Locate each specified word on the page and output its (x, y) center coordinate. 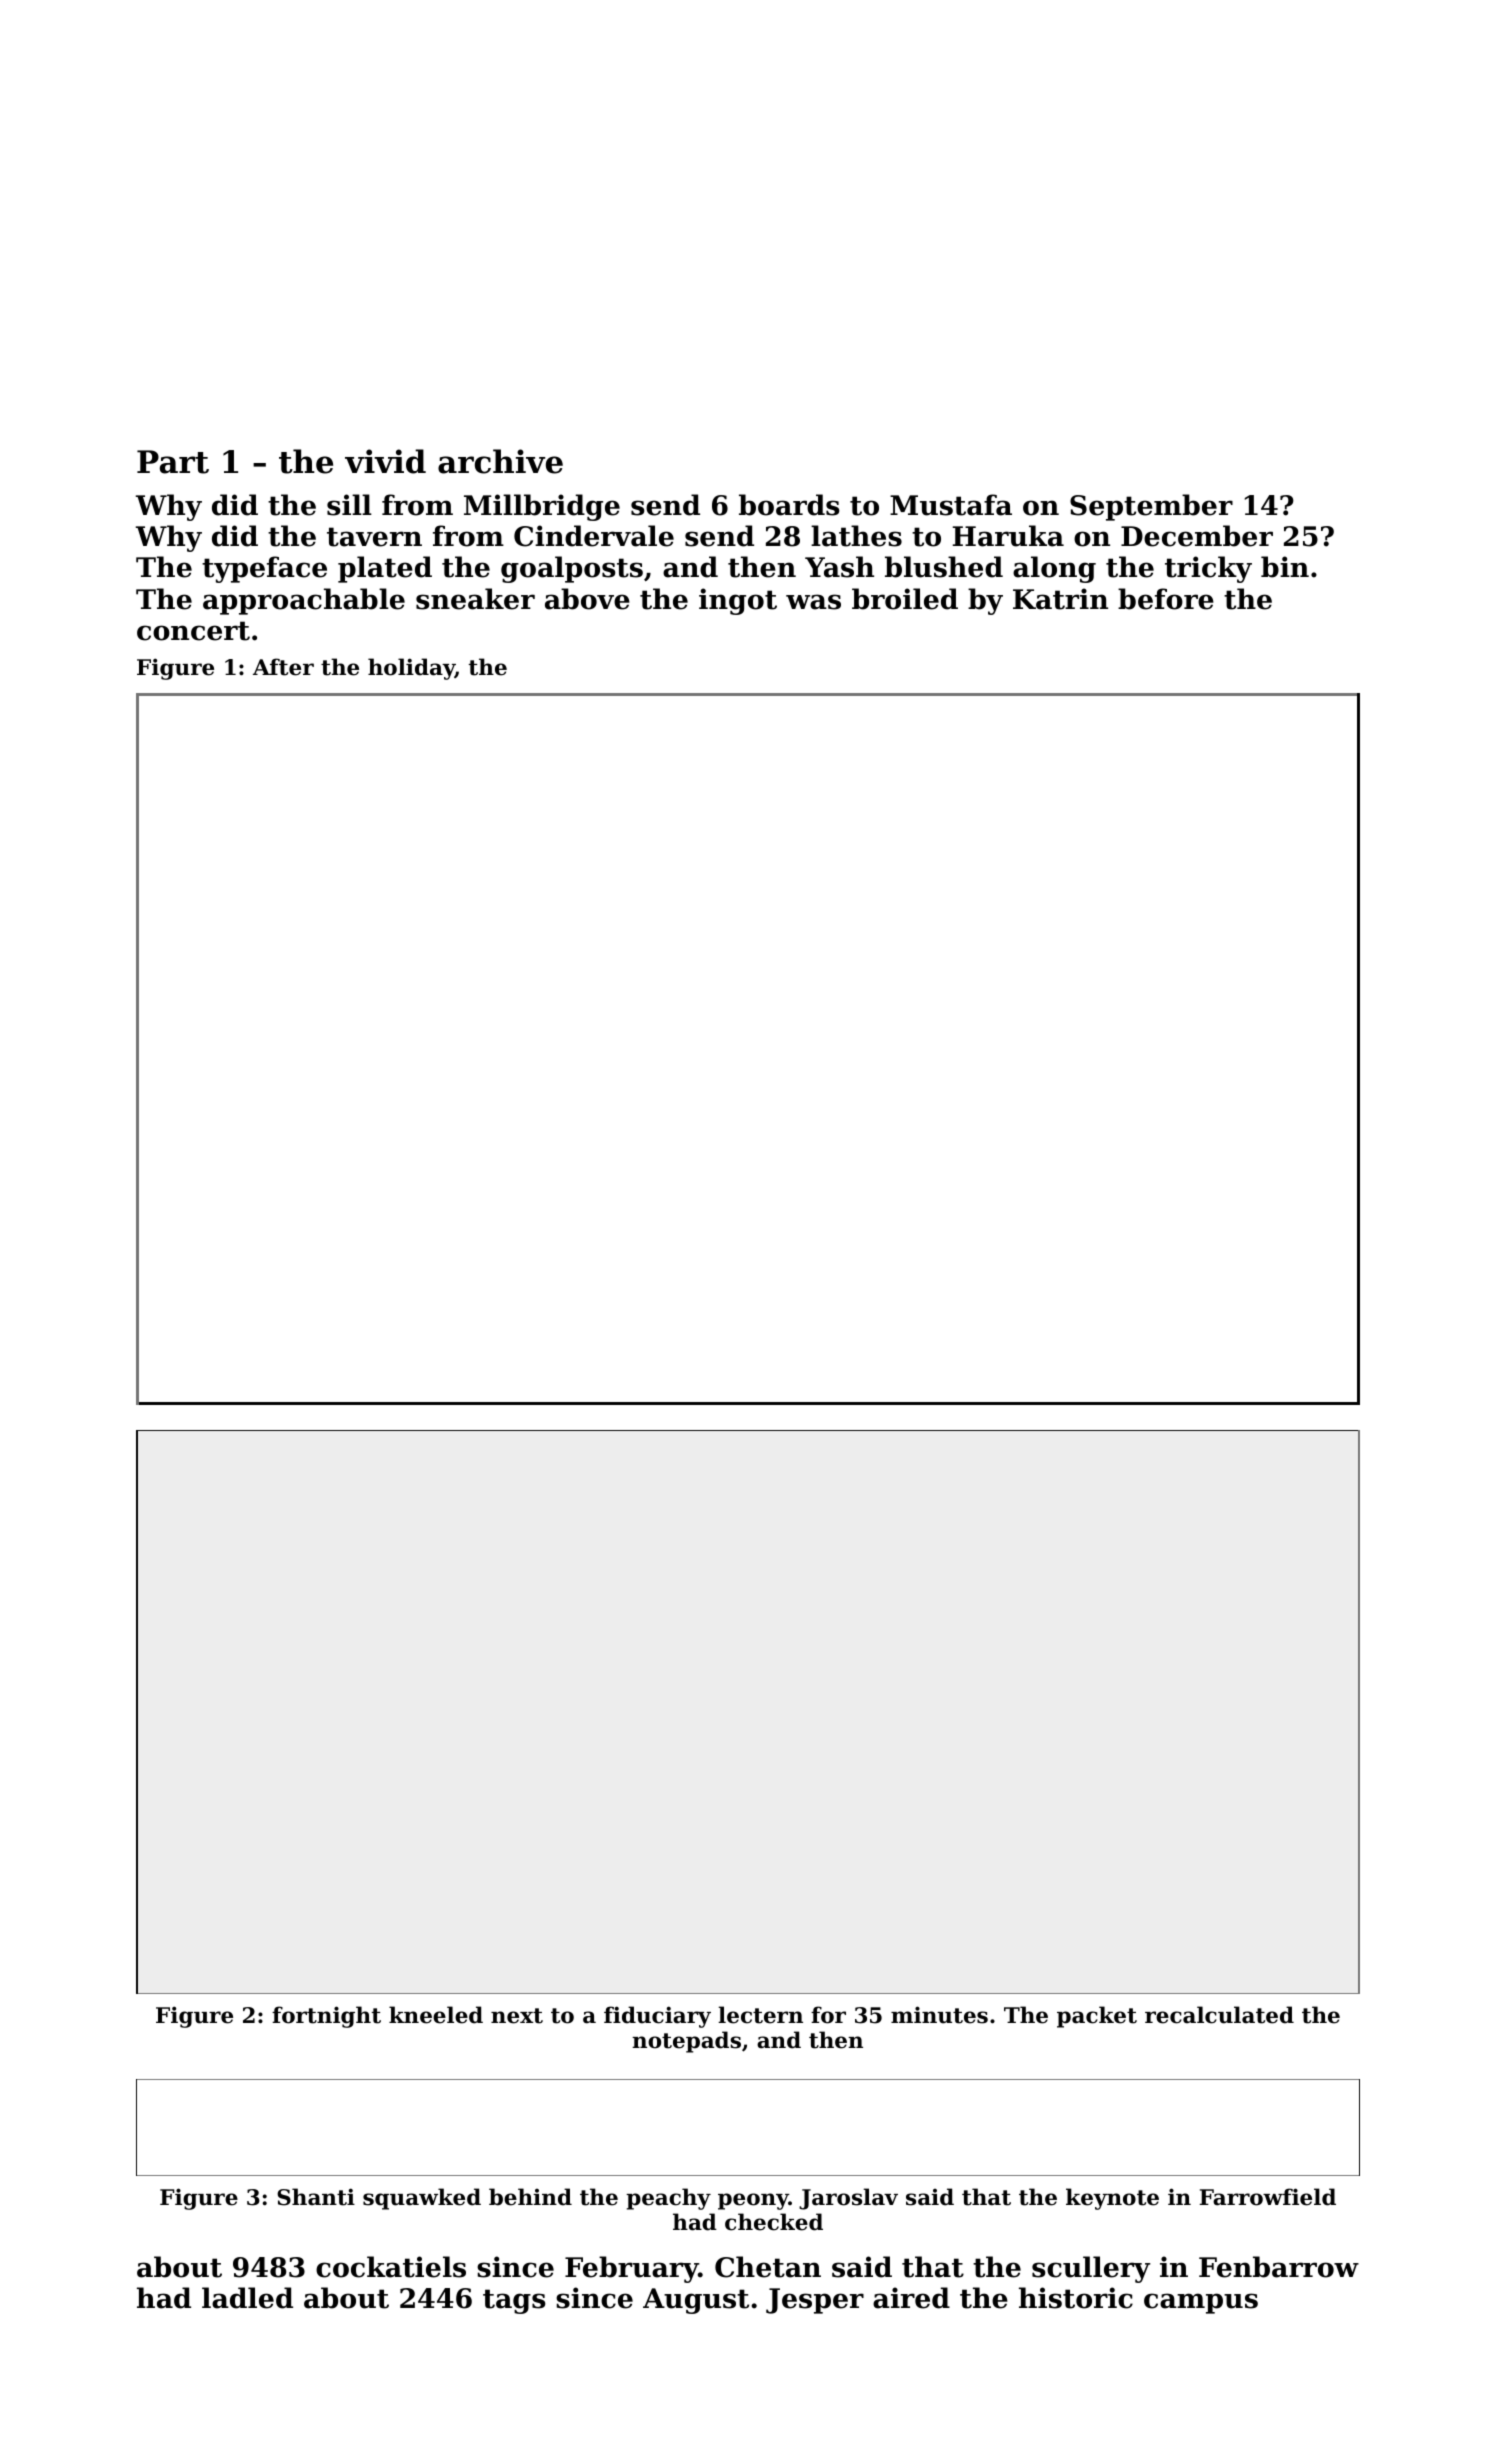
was (813, 602)
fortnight (326, 2017)
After (283, 667)
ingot (738, 601)
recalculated (1219, 2015)
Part (173, 462)
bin (1285, 567)
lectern (760, 2015)
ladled (247, 2298)
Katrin (1060, 599)
